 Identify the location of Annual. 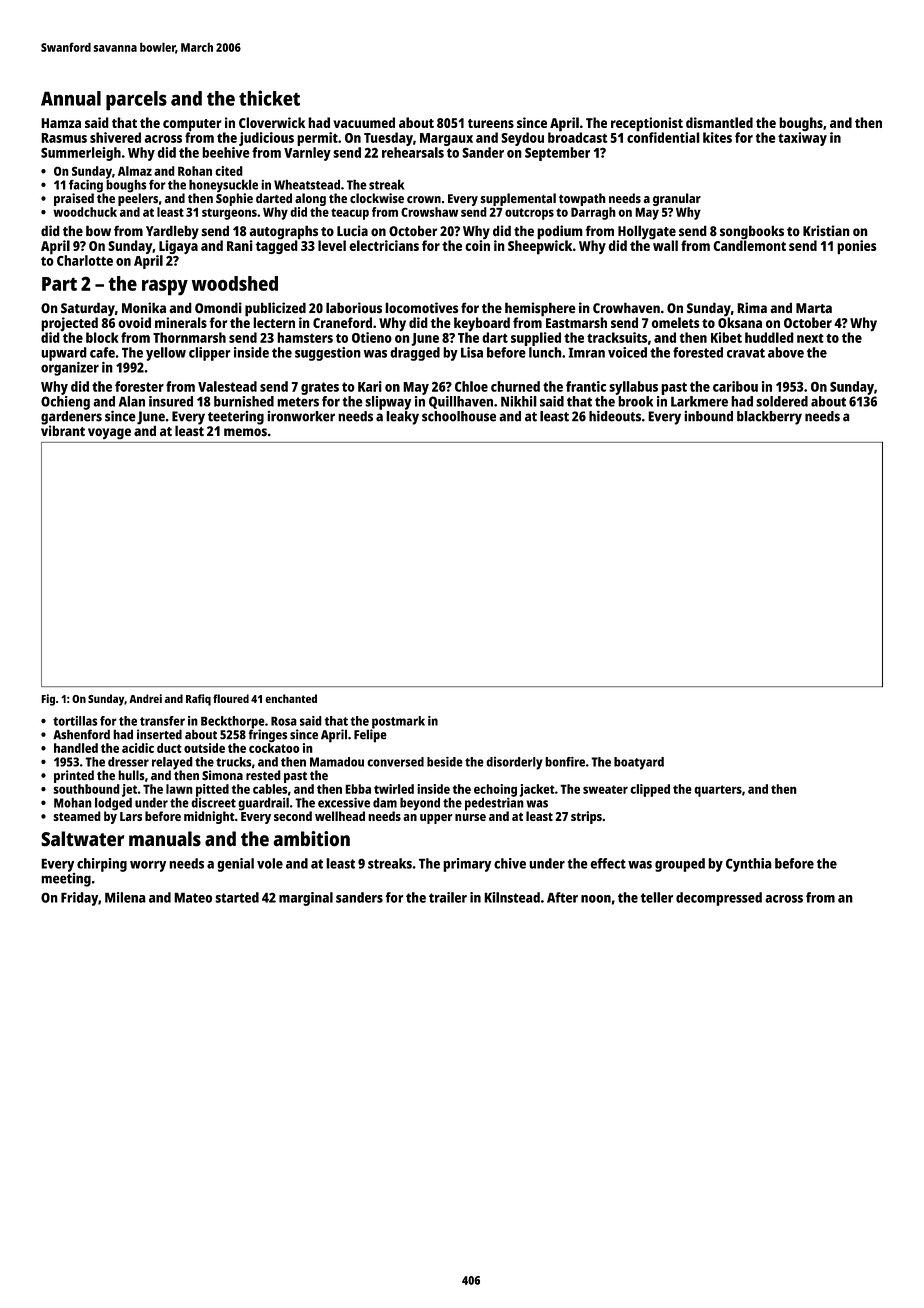
(71, 98).
